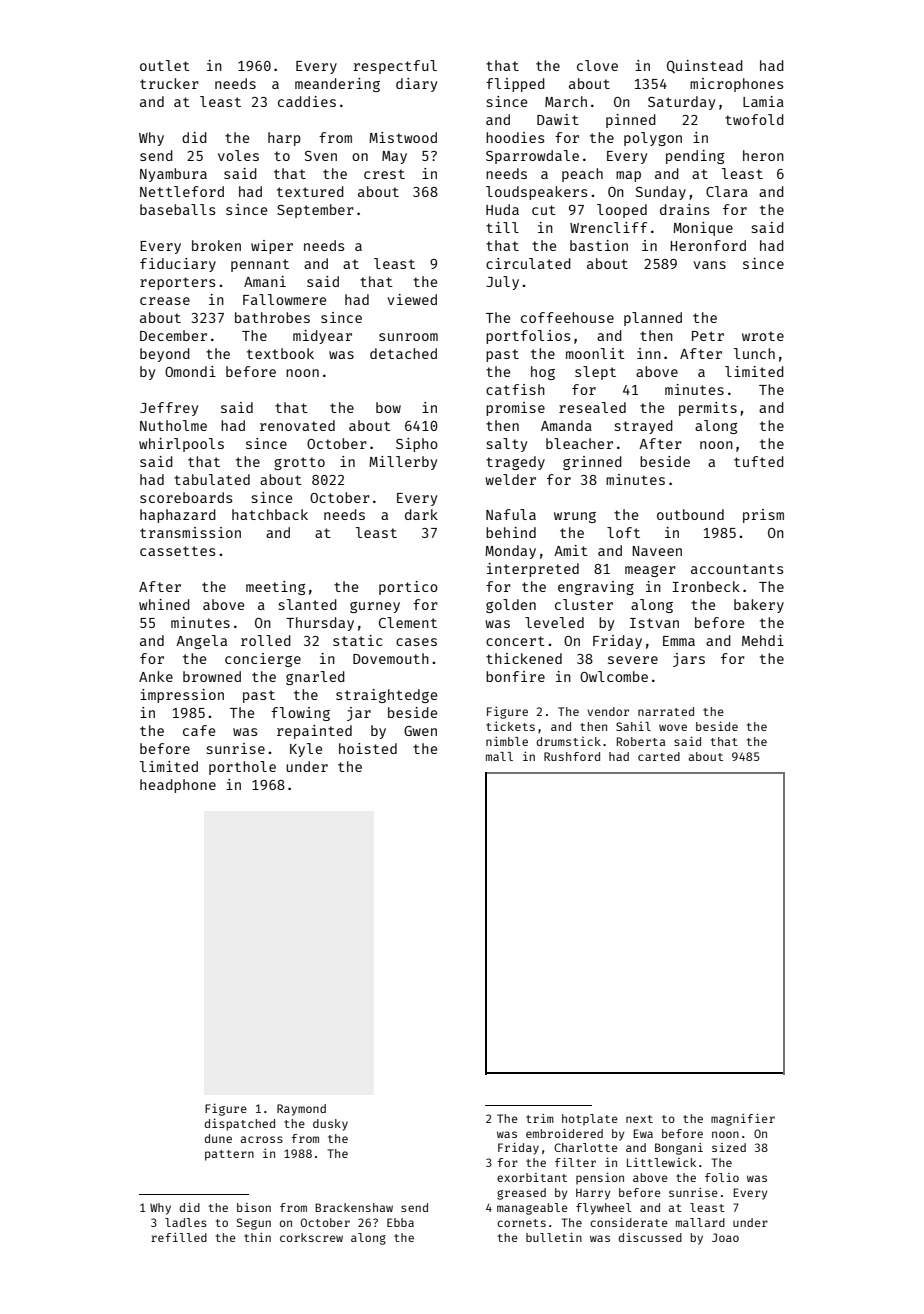 This screenshot has height=1314, width=924. What do you see at coordinates (725, 1237) in the screenshot?
I see `Joao` at bounding box center [725, 1237].
